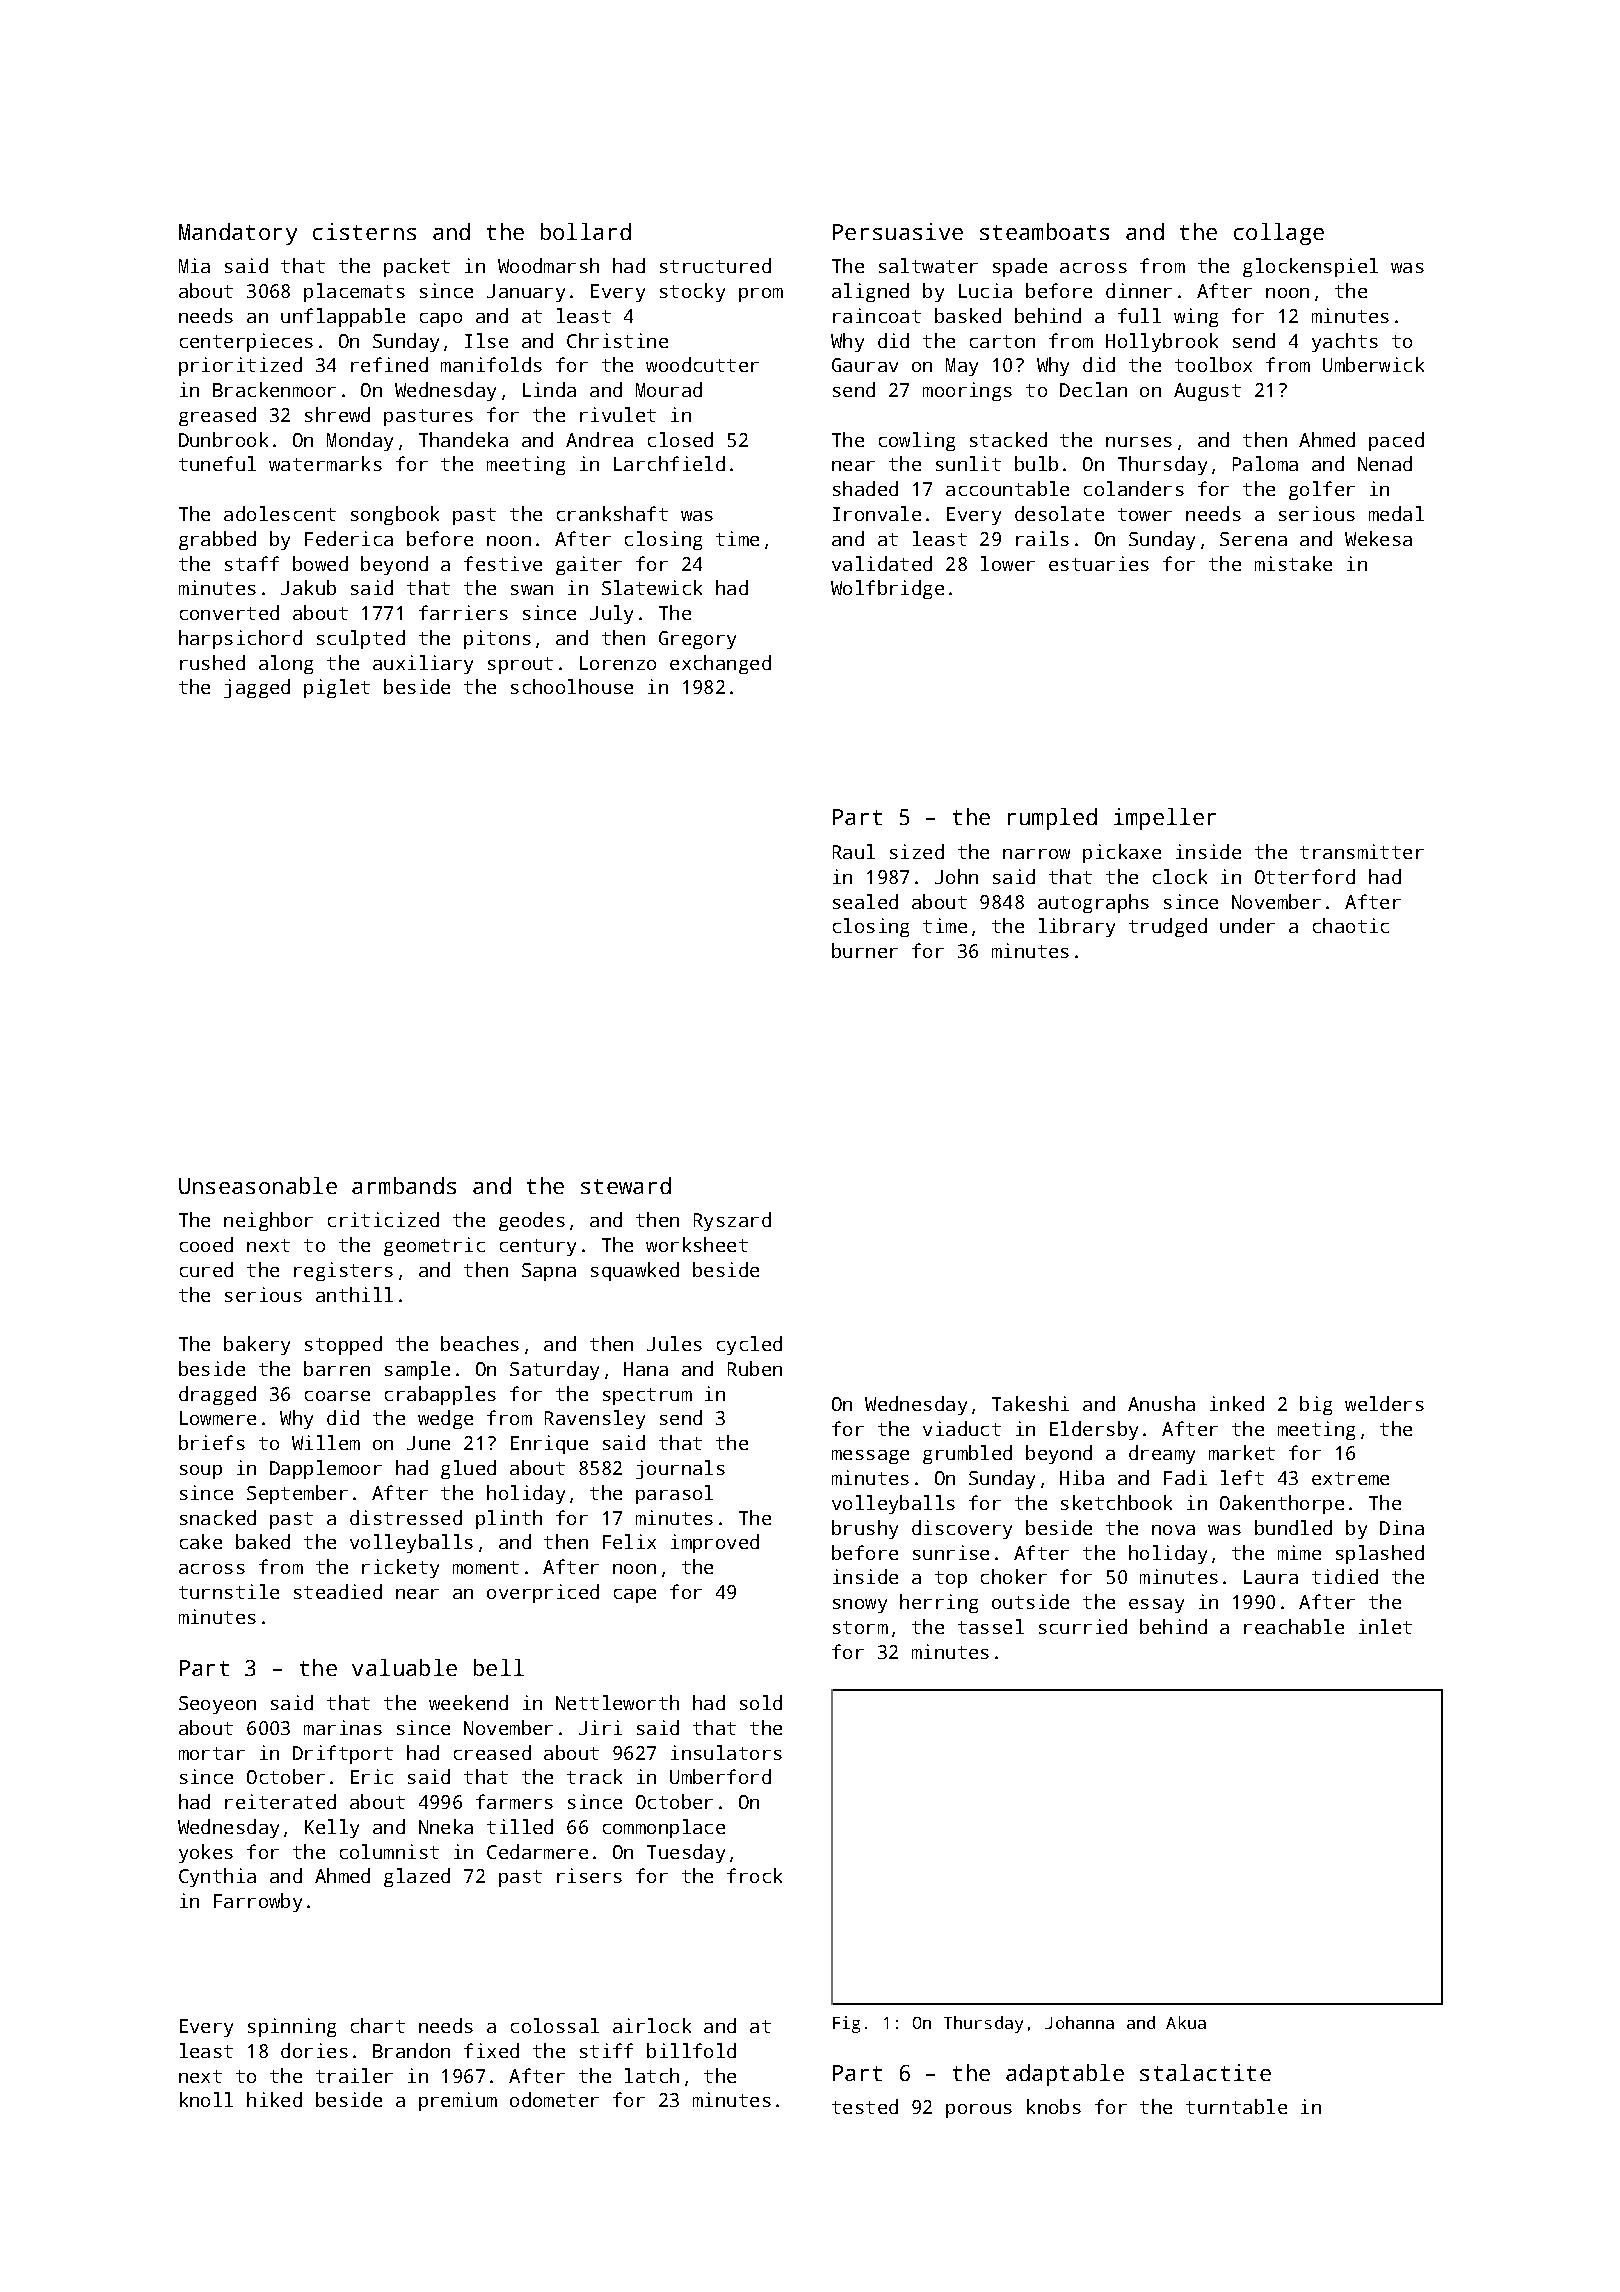  What do you see at coordinates (206, 1853) in the screenshot?
I see `yokes` at bounding box center [206, 1853].
